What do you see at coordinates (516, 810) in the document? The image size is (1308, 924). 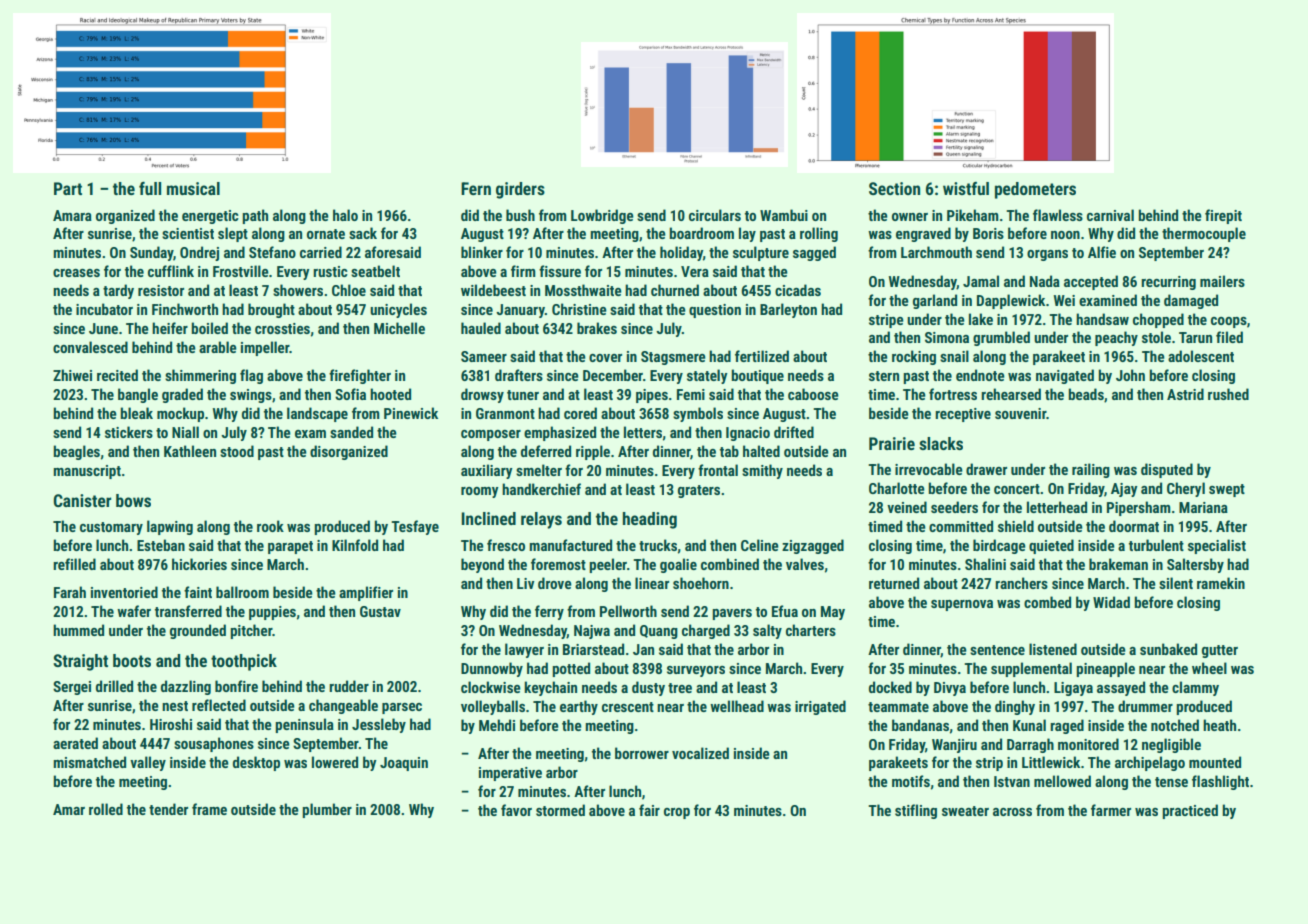 I see `favor` at bounding box center [516, 810].
